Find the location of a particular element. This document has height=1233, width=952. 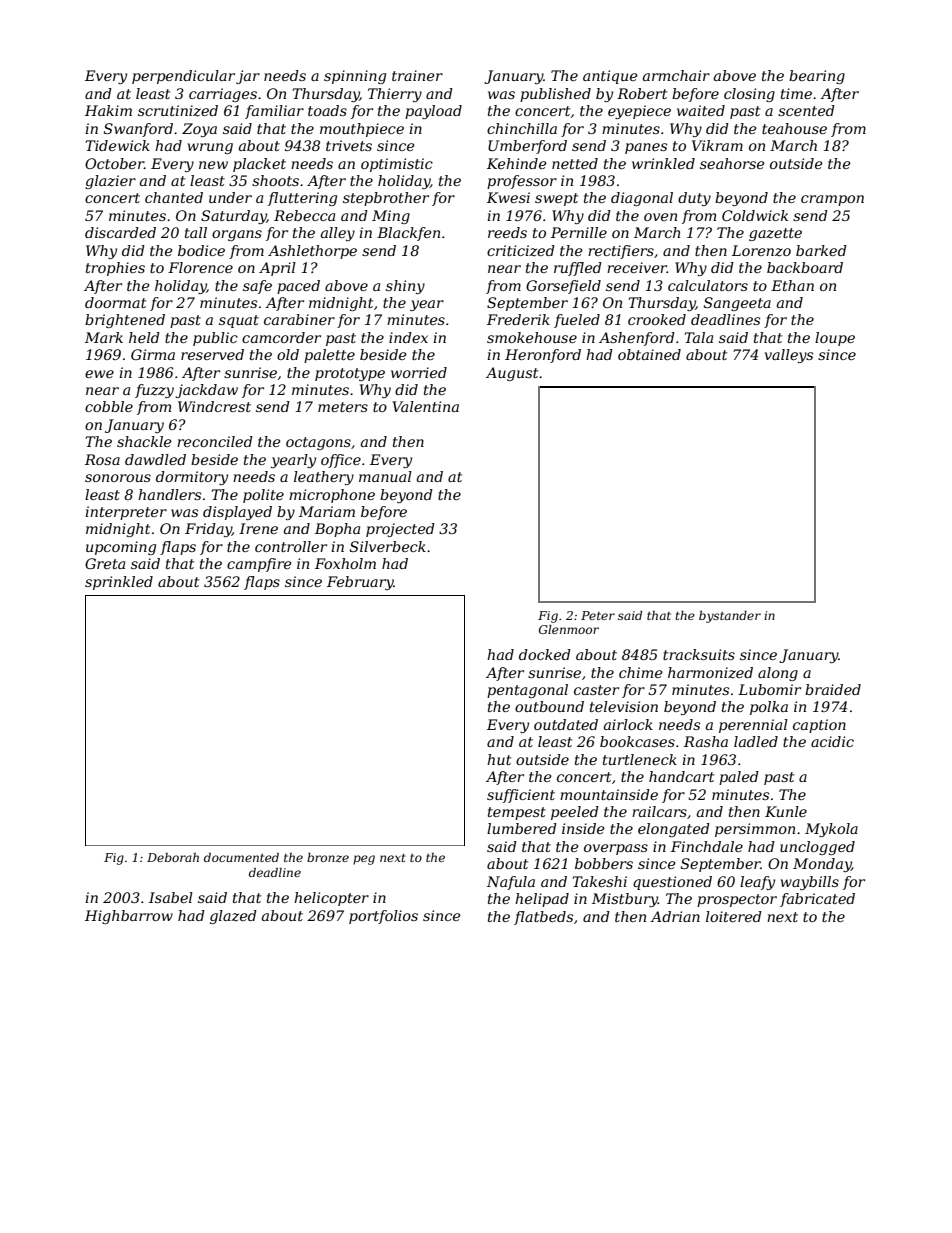

fabricated is located at coordinates (817, 900).
